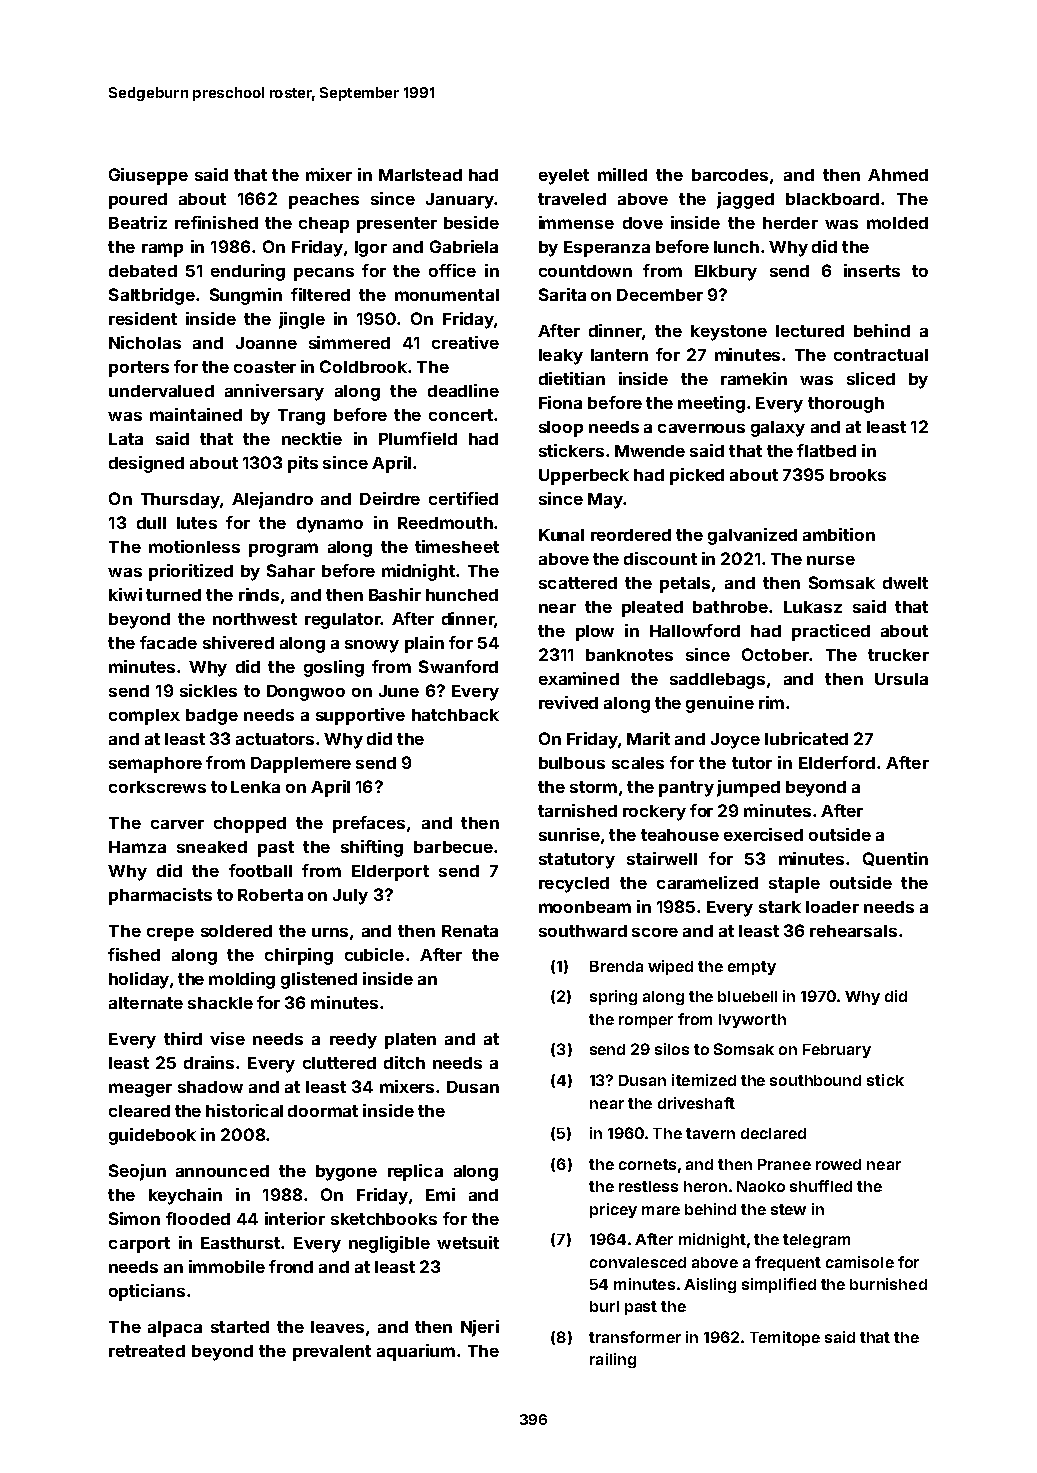  What do you see at coordinates (137, 1172) in the screenshot?
I see `Seojun` at bounding box center [137, 1172].
